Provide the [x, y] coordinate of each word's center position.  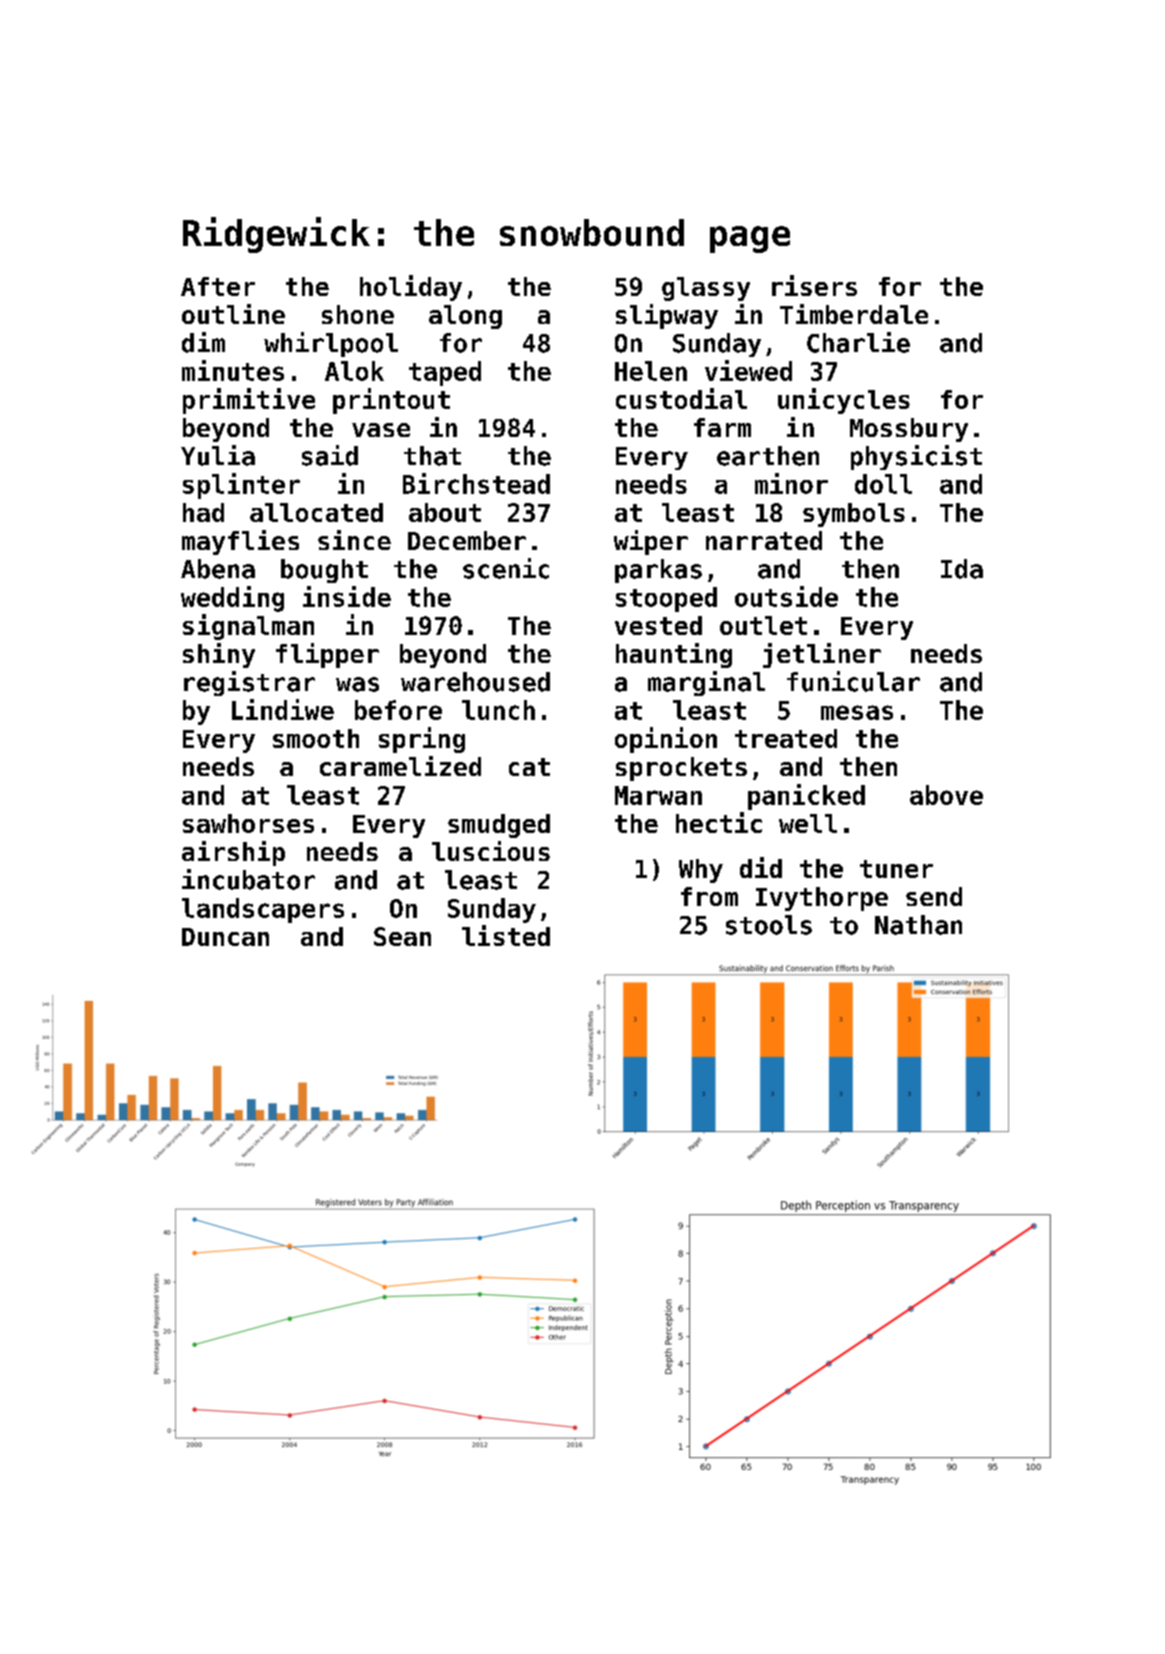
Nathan [918, 925]
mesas [857, 712]
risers [814, 285]
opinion [666, 740]
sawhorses [248, 823]
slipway [667, 316]
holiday [411, 288]
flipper [327, 655]
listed [506, 935]
